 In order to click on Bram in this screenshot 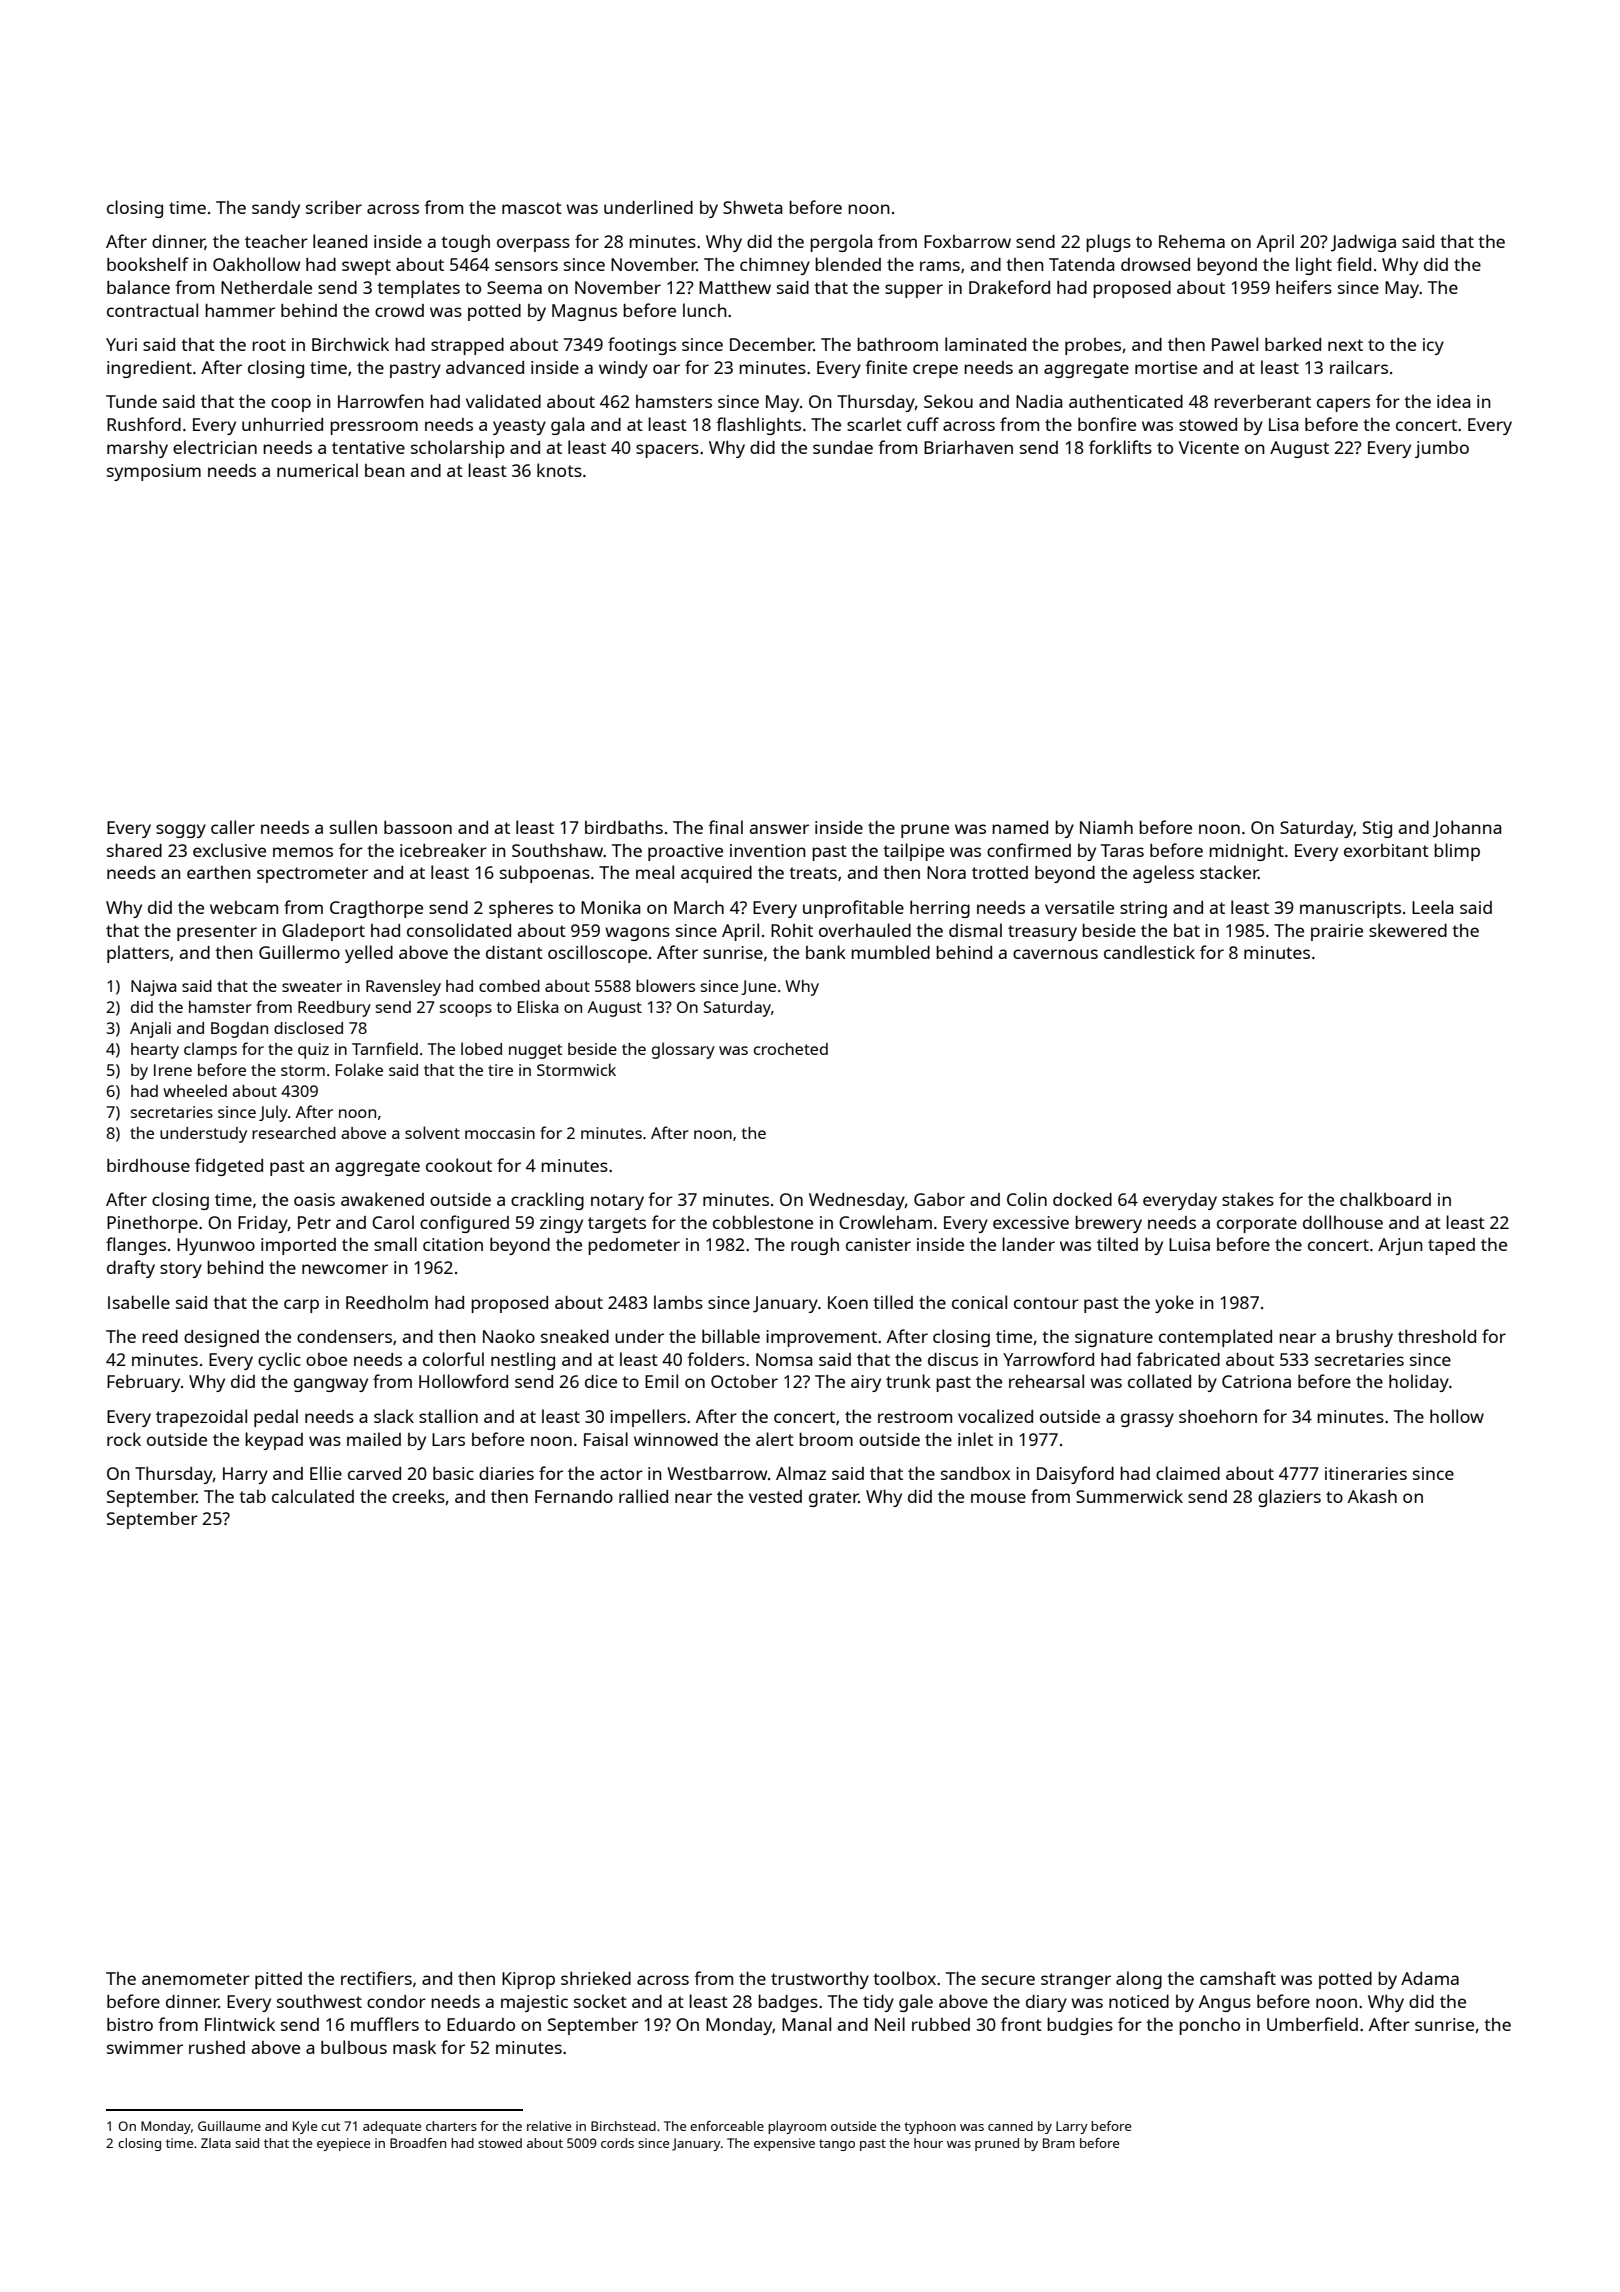, I will do `click(1059, 2143)`.
